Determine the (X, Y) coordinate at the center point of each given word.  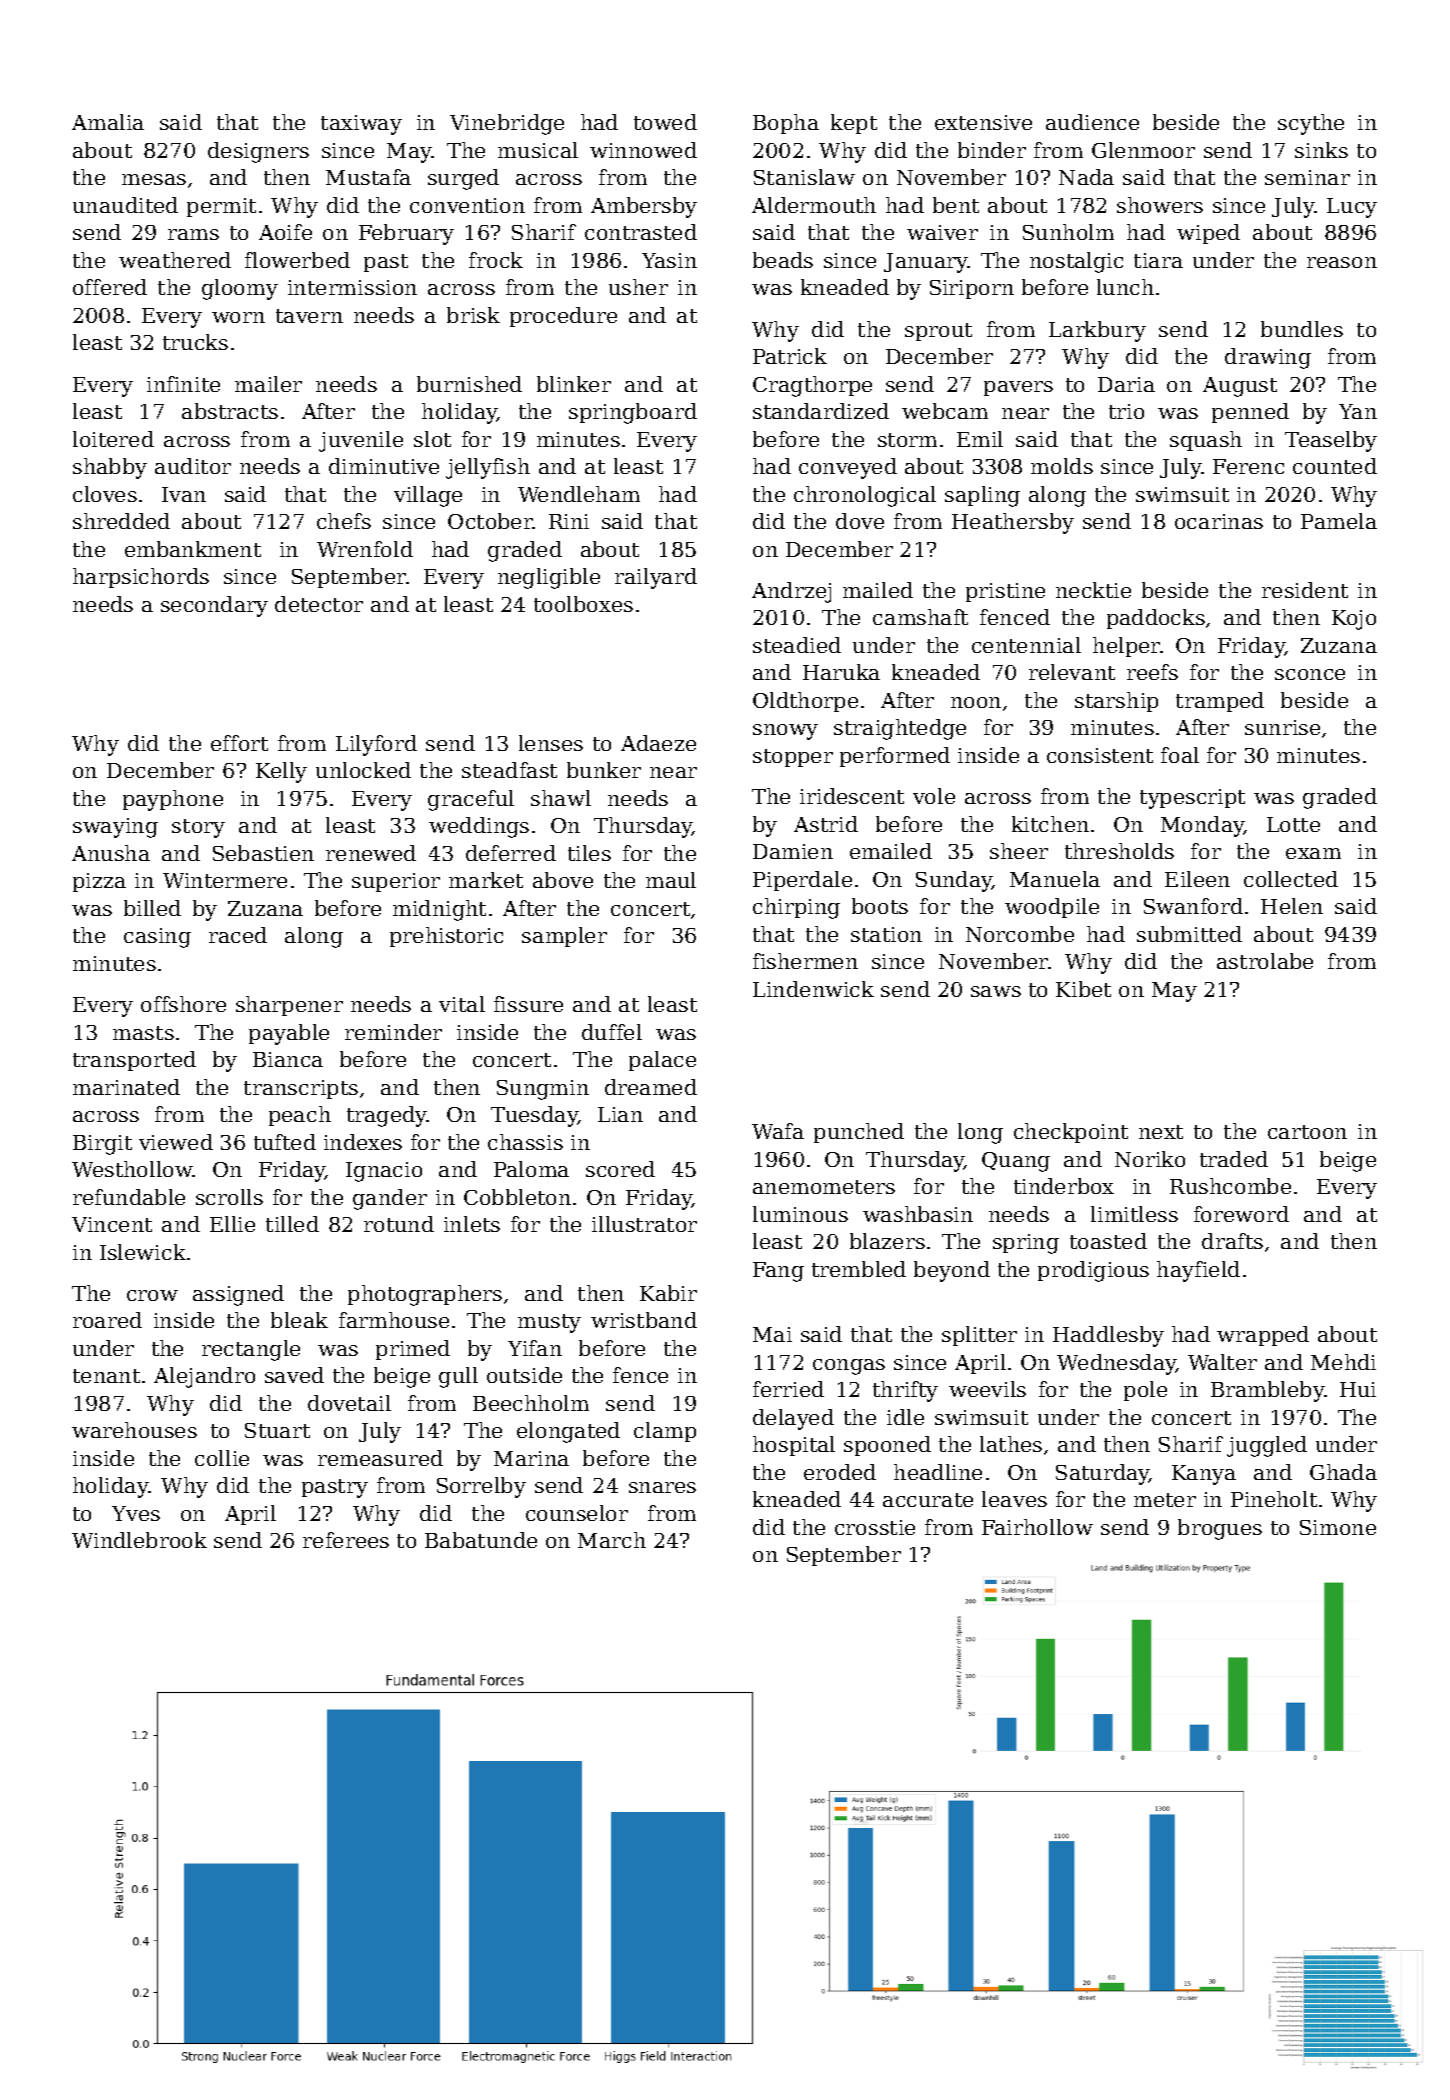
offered (110, 287)
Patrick (790, 356)
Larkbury (1097, 331)
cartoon (1307, 1132)
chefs (344, 521)
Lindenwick (813, 989)
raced (238, 935)
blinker (574, 384)
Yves (136, 1513)
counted (1335, 466)
